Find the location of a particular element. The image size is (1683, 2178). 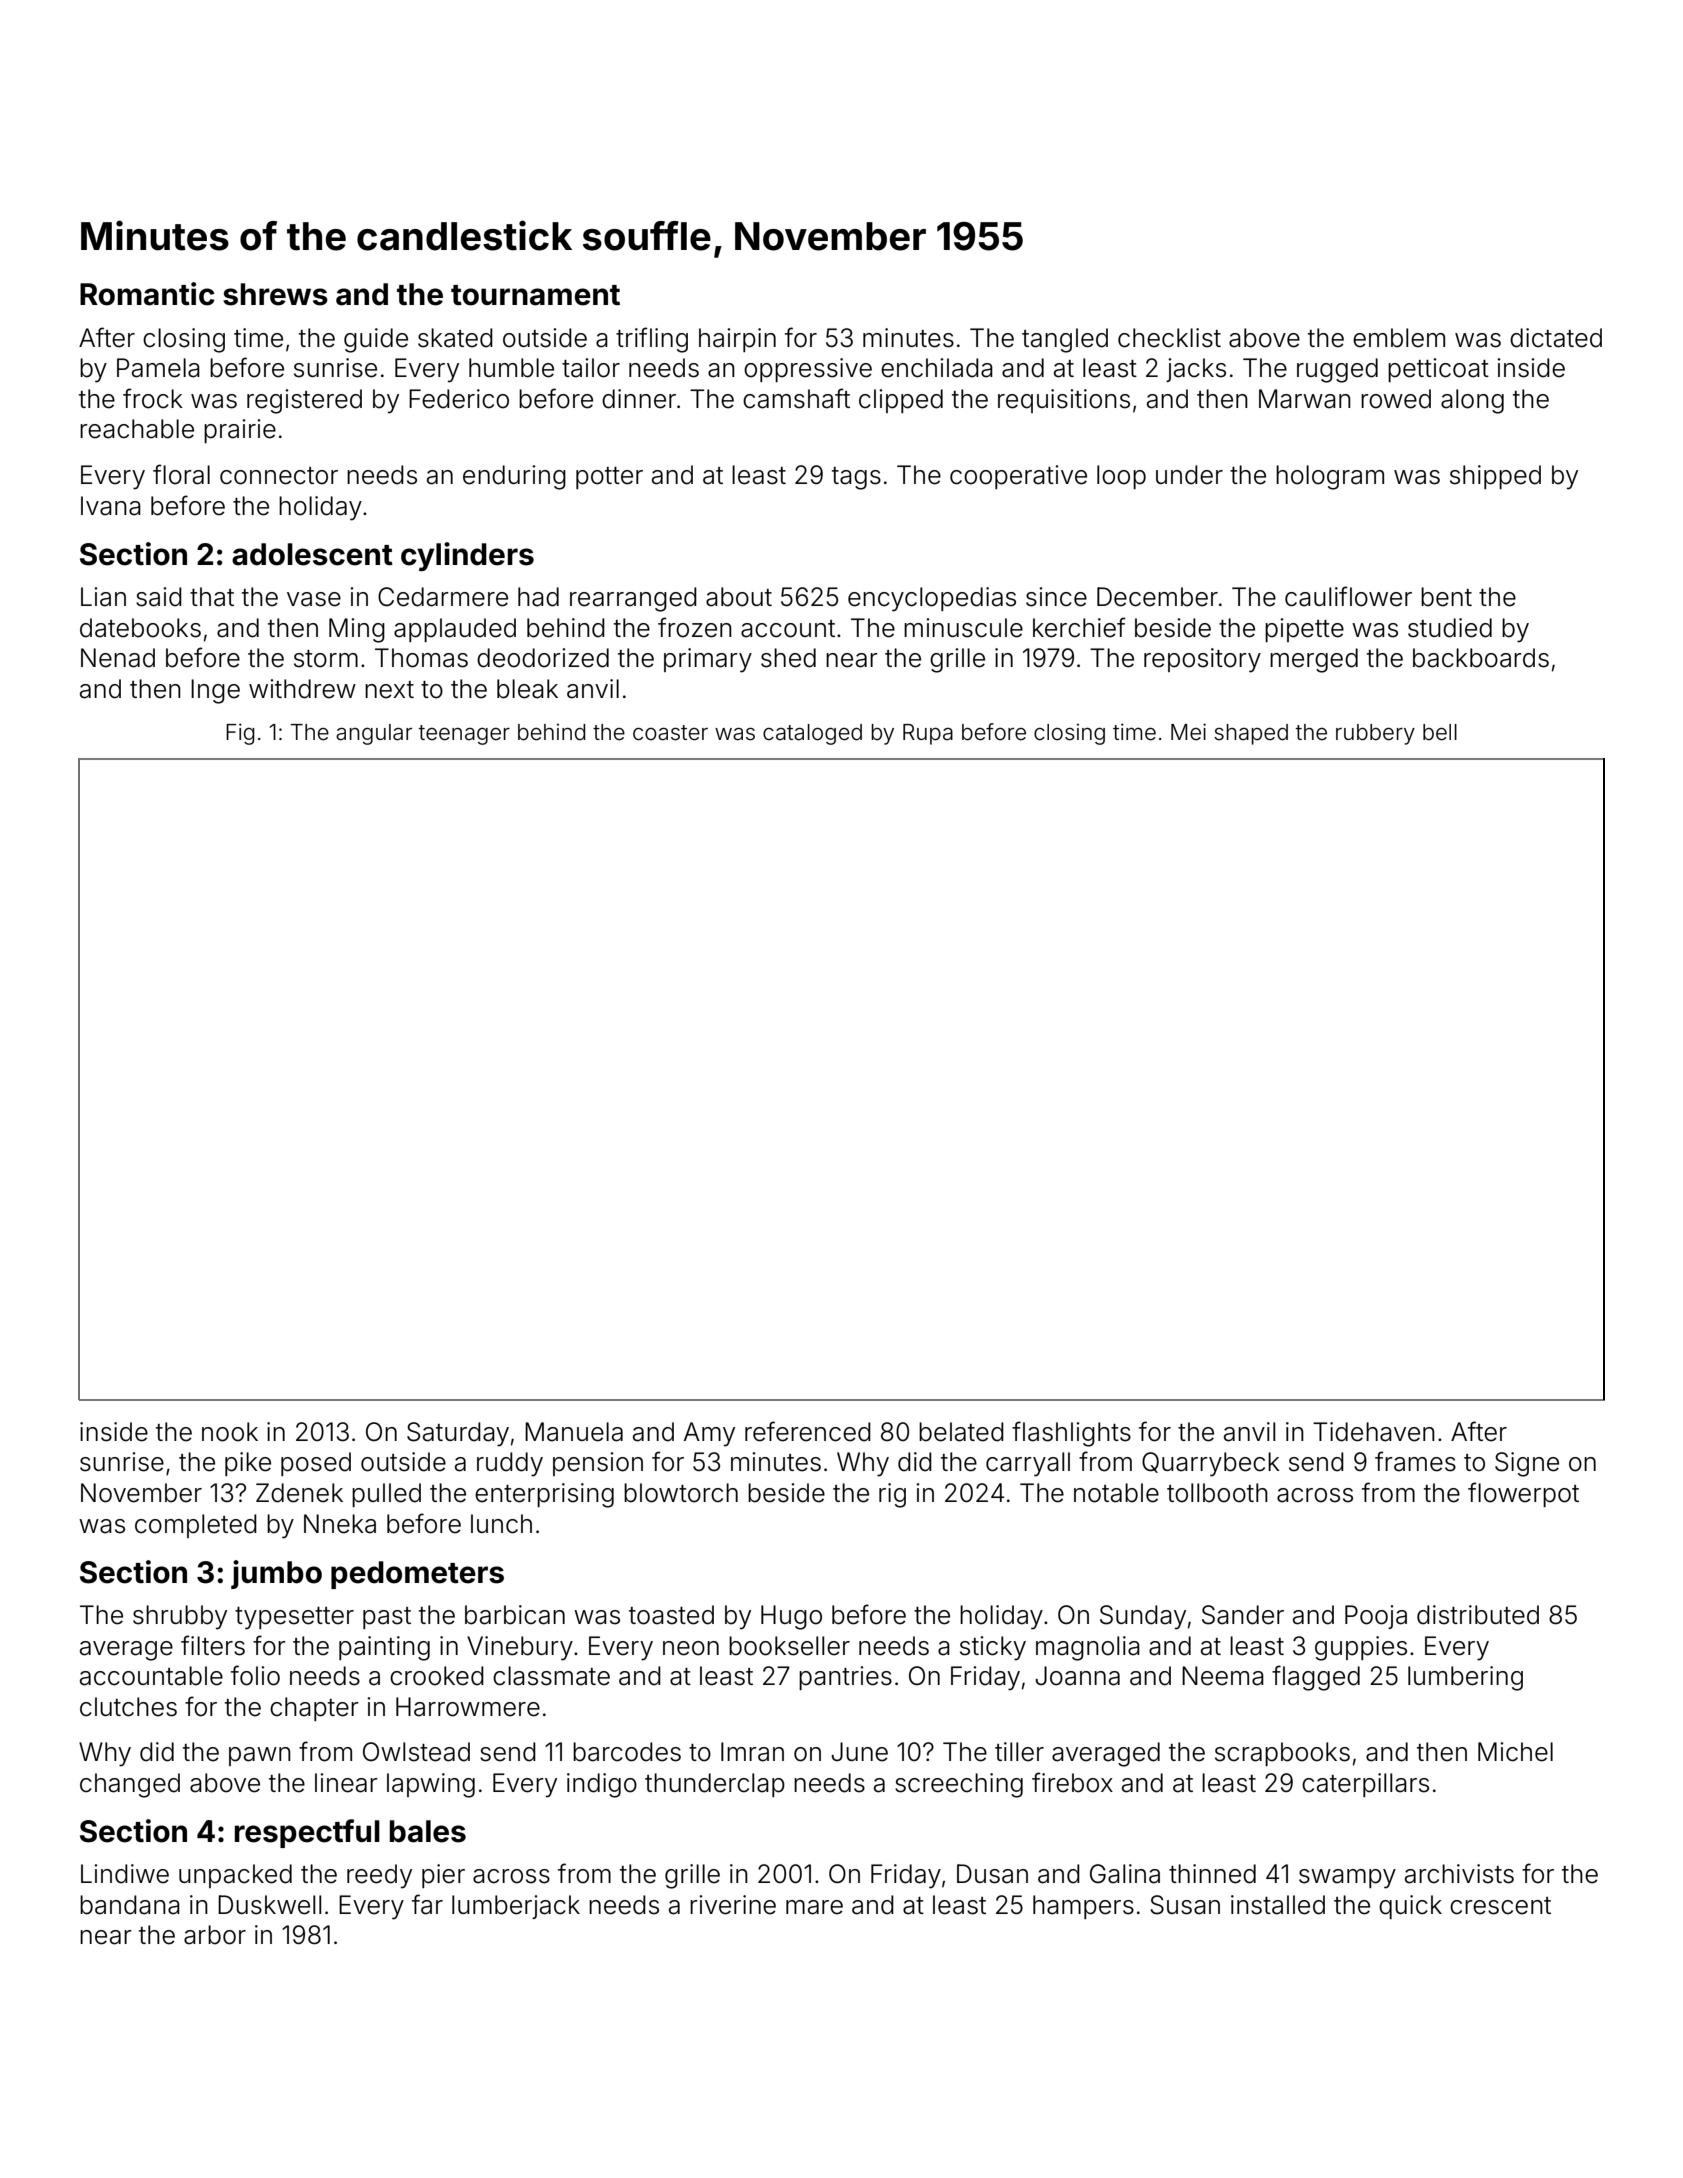

bales is located at coordinates (428, 1831).
